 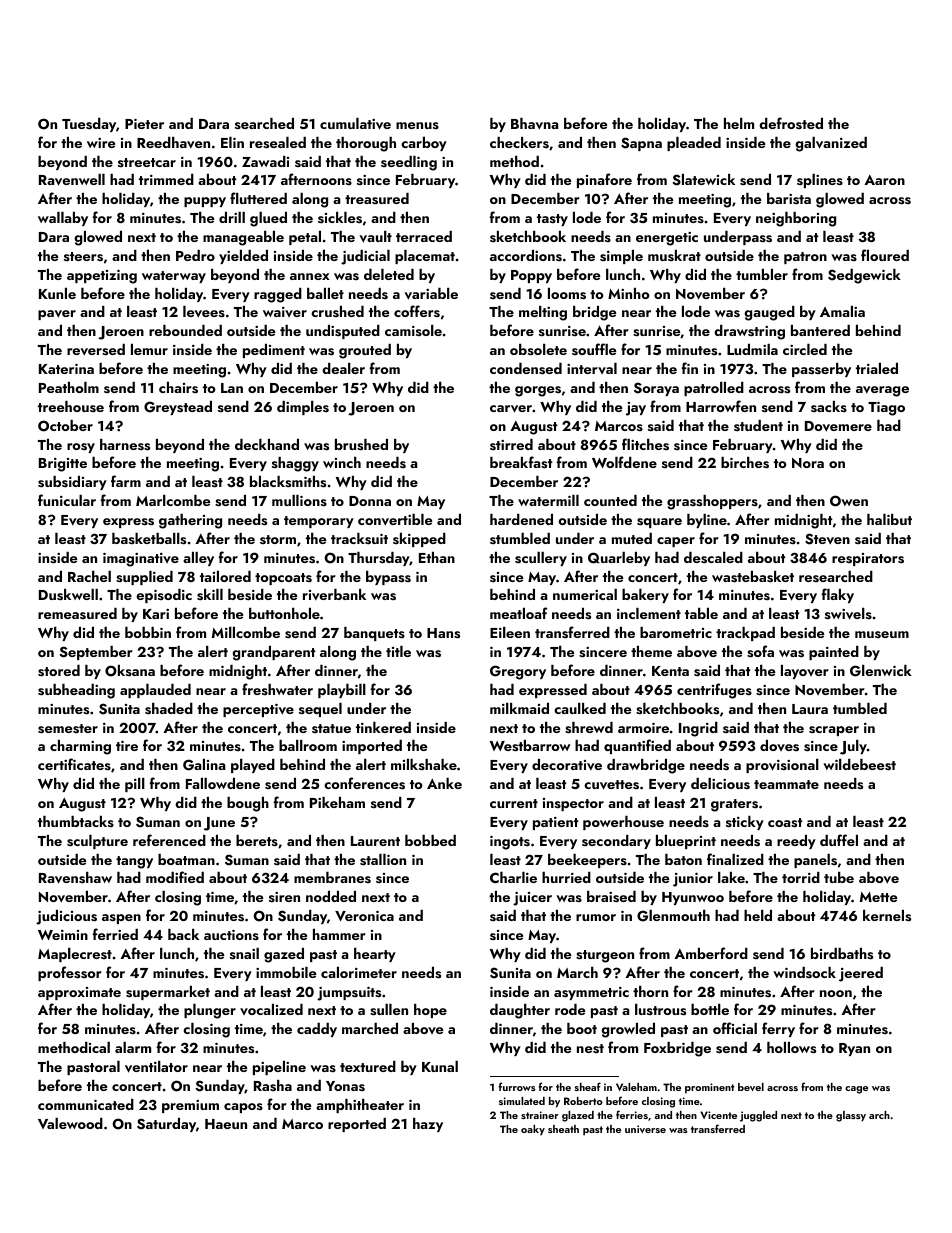 I want to click on Tiago, so click(x=886, y=409).
